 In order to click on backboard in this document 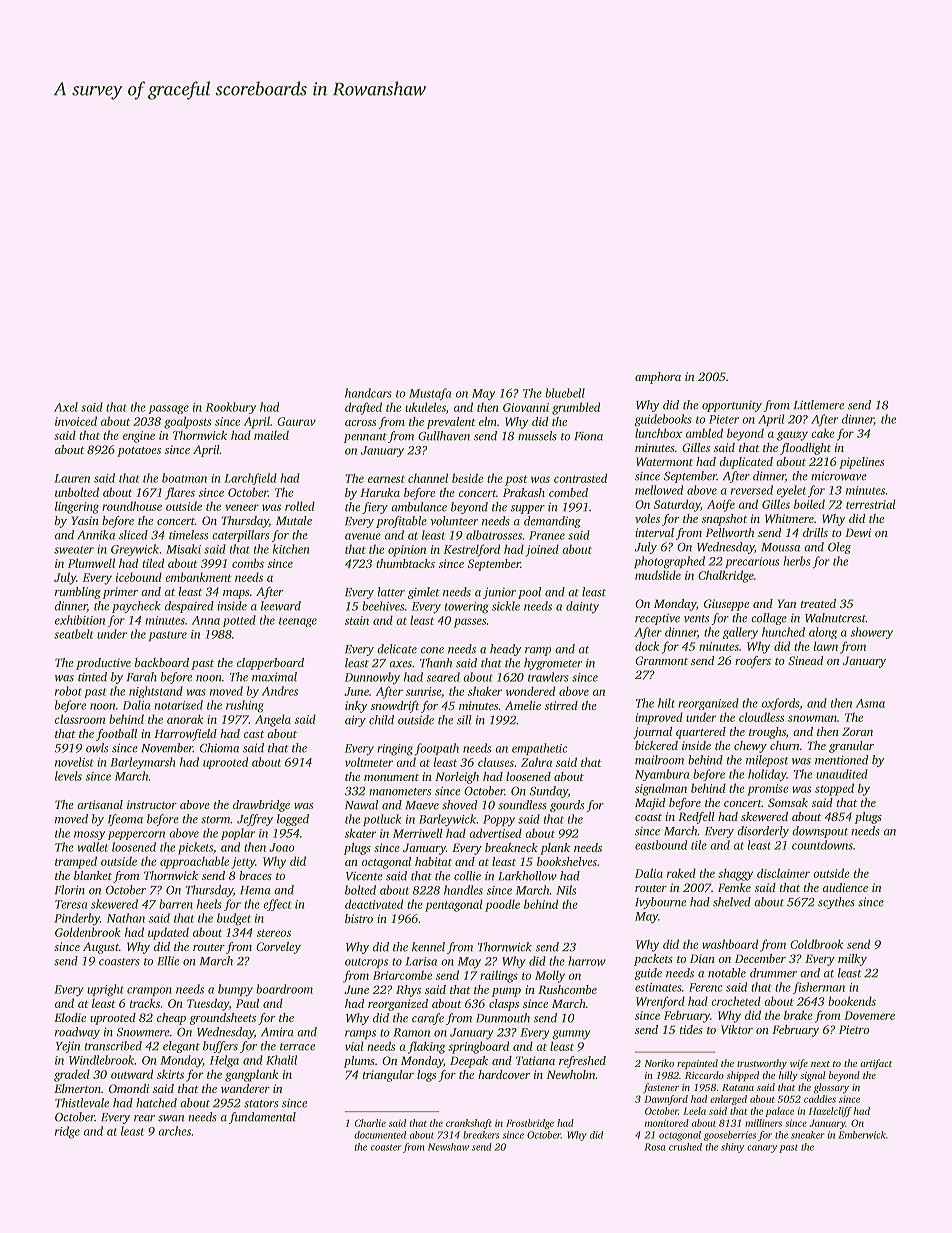, I will do `click(162, 662)`.
